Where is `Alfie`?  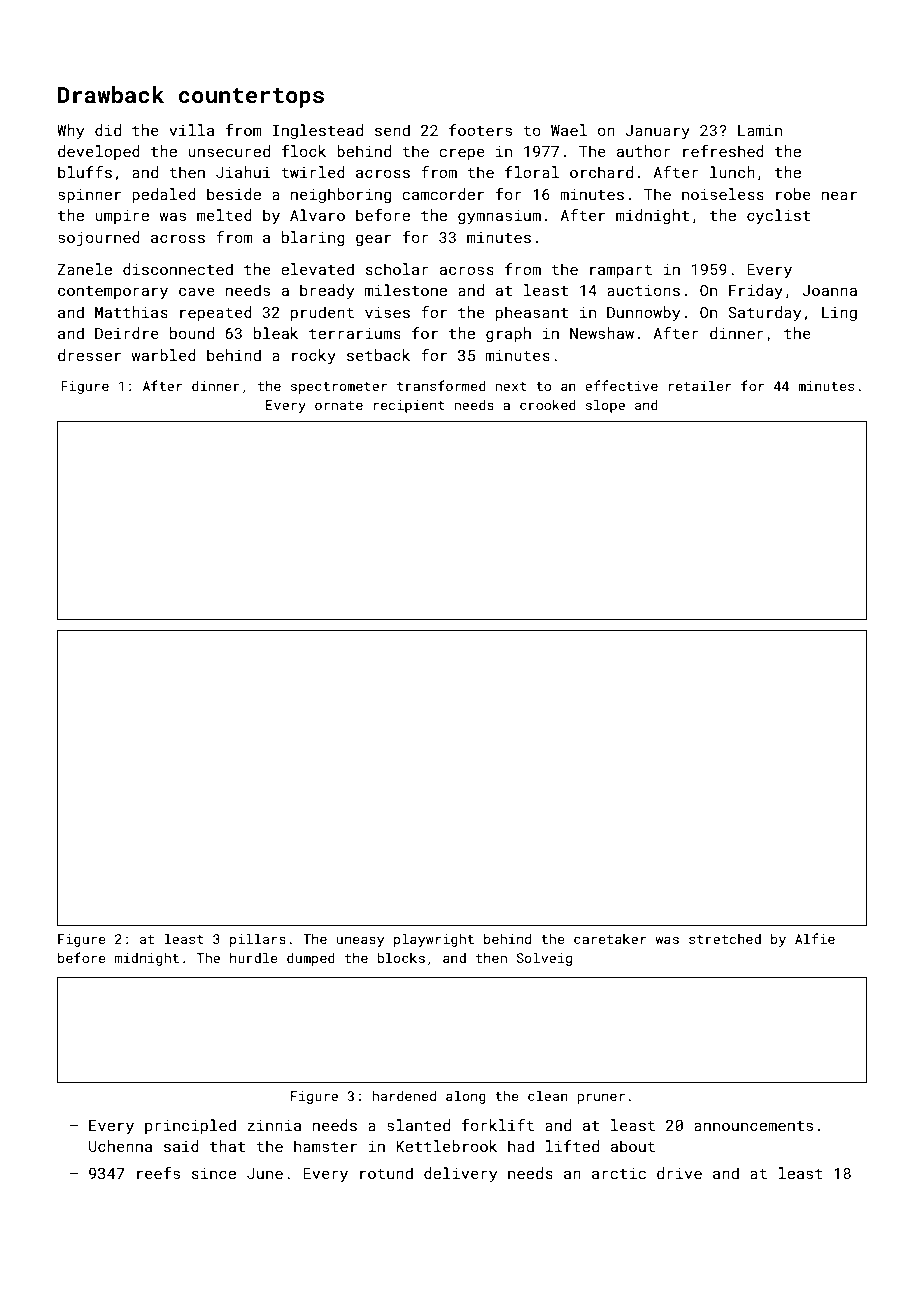
Alfie is located at coordinates (815, 938).
